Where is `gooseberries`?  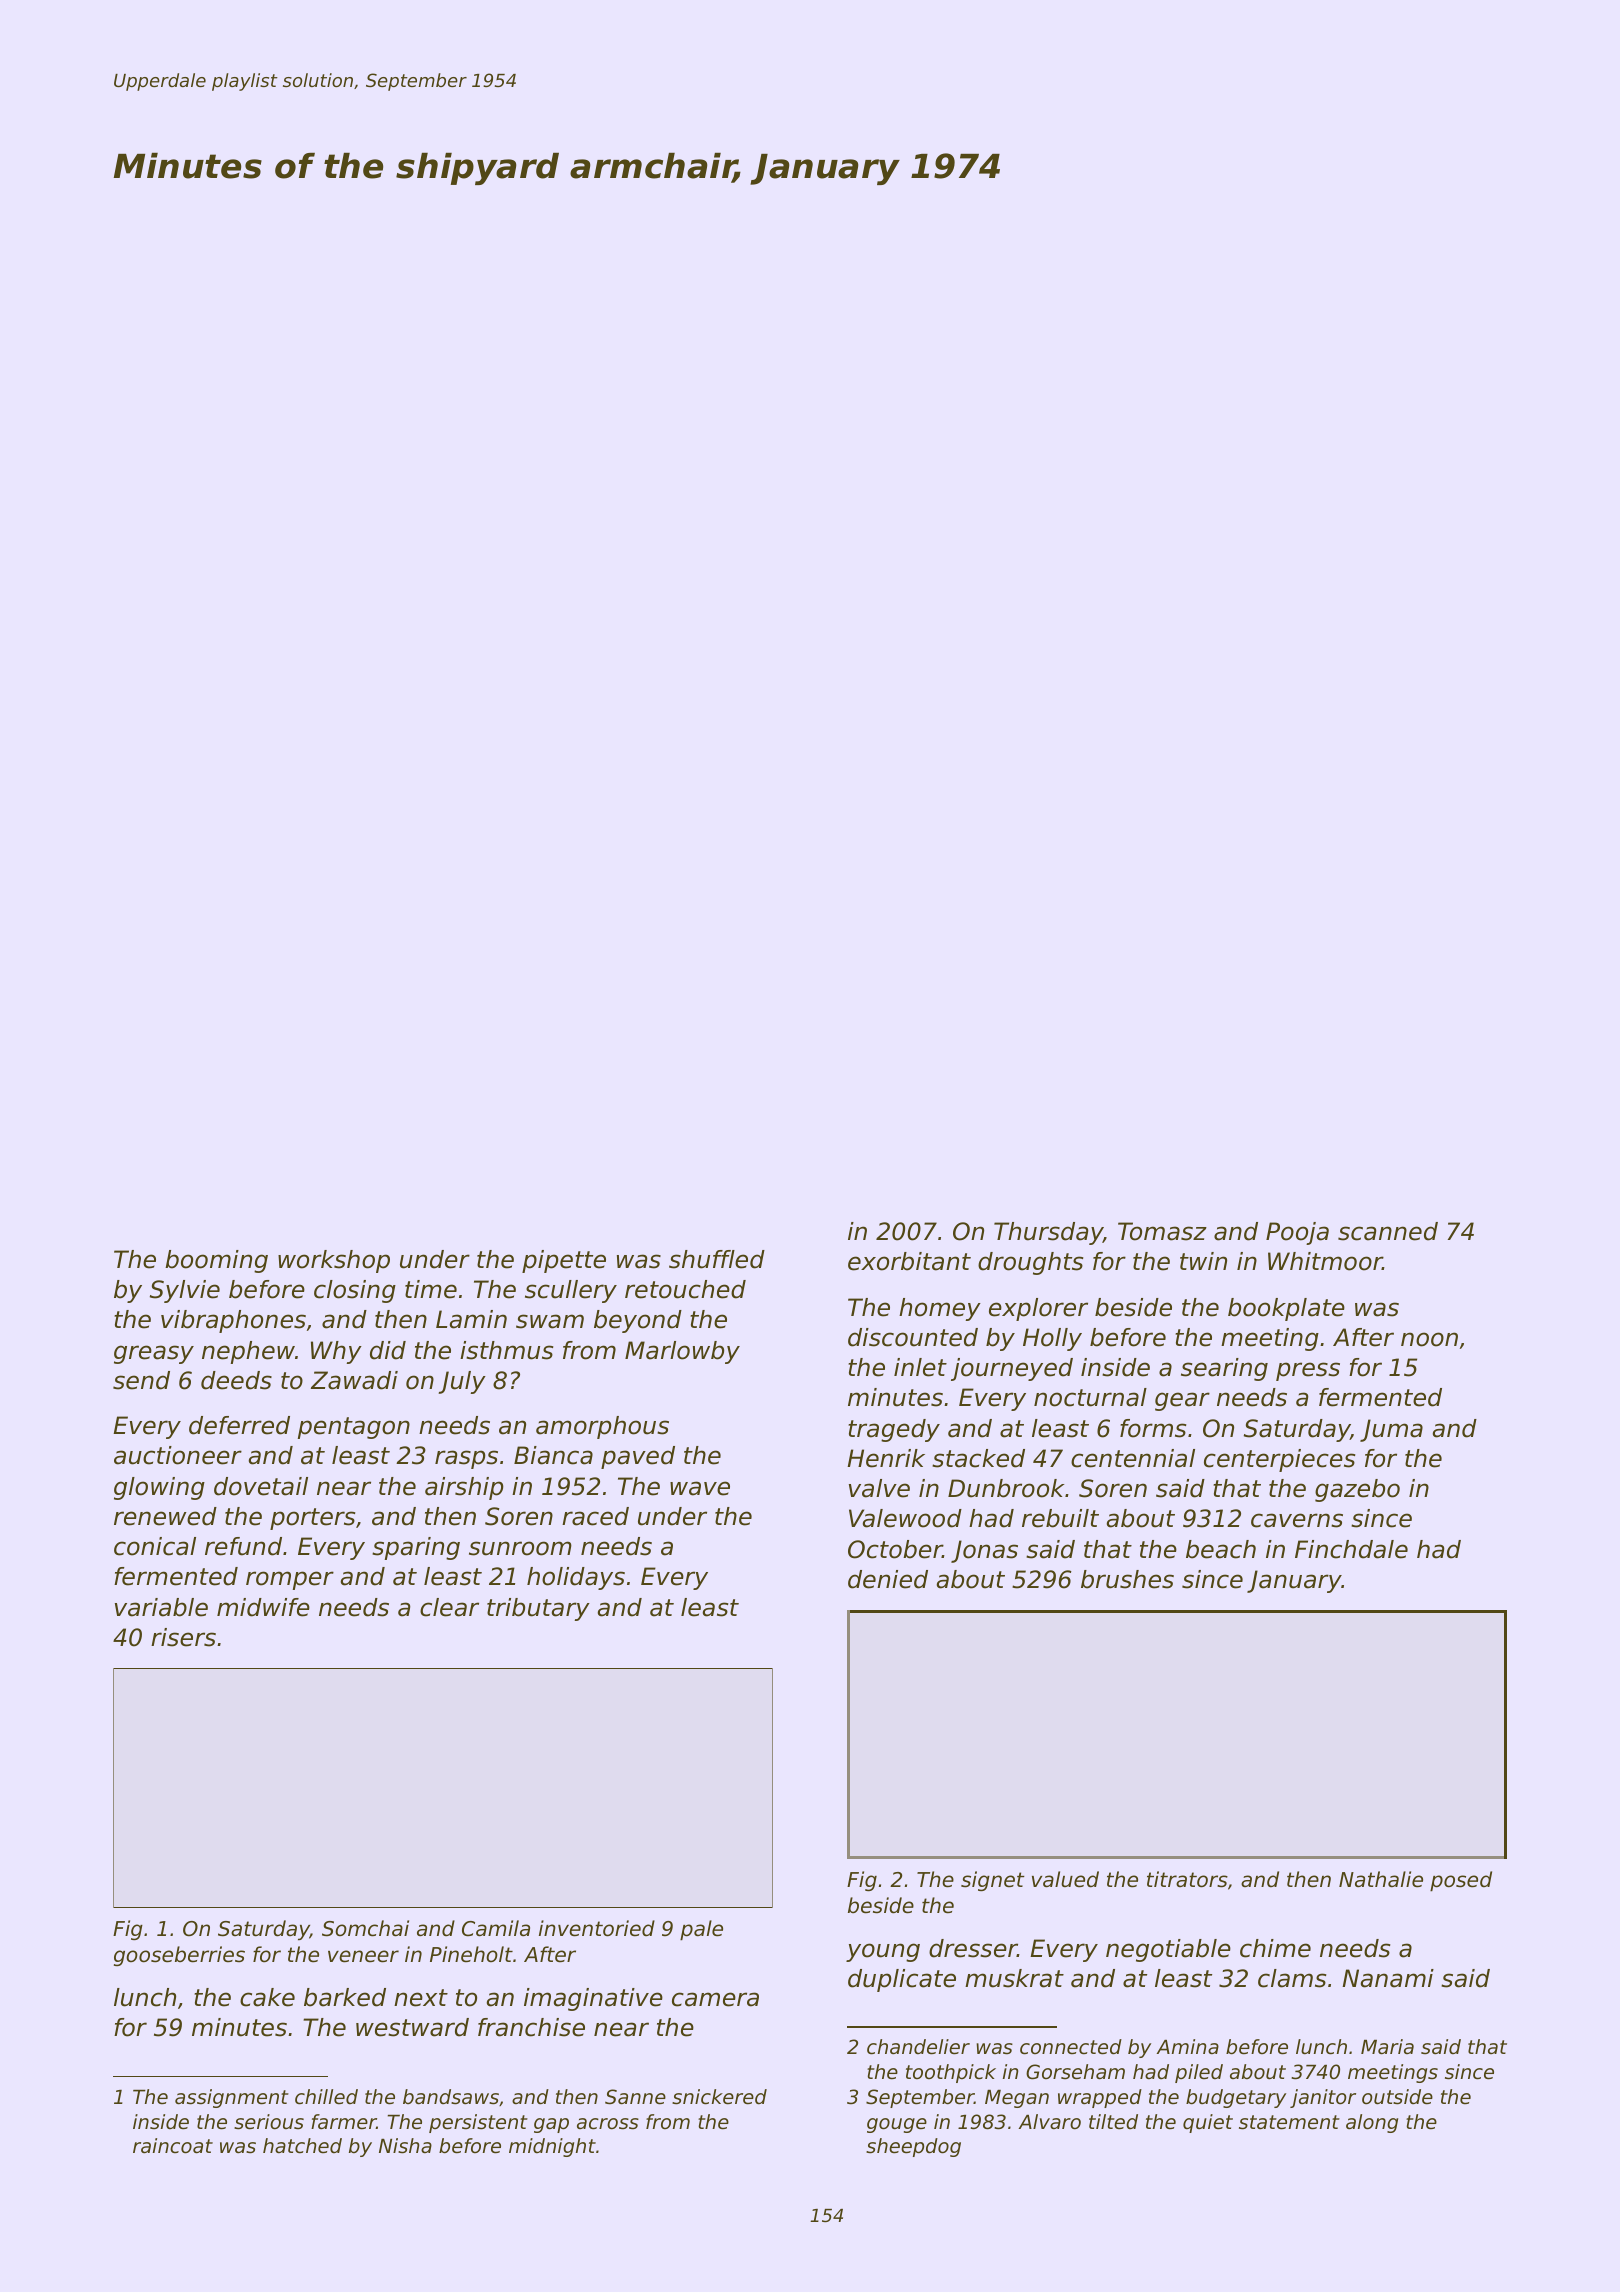
gooseberries is located at coordinates (179, 1956).
